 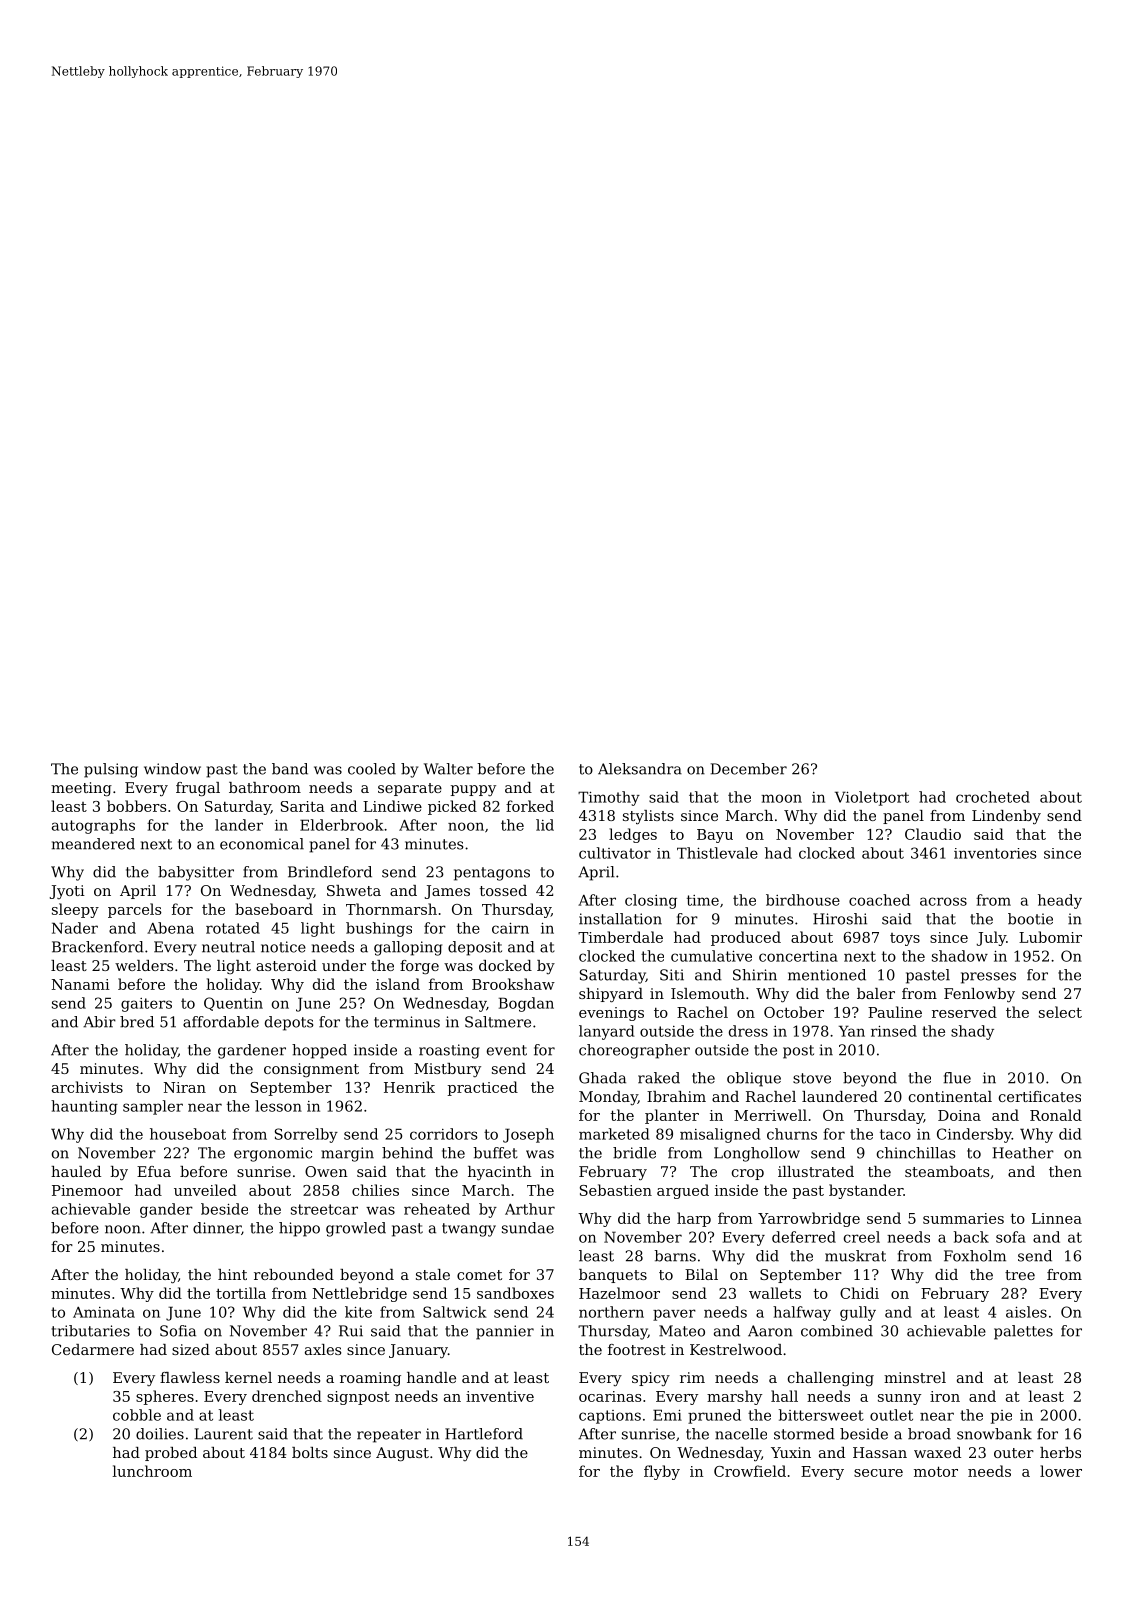 What do you see at coordinates (87, 1190) in the screenshot?
I see `Pinemoor` at bounding box center [87, 1190].
